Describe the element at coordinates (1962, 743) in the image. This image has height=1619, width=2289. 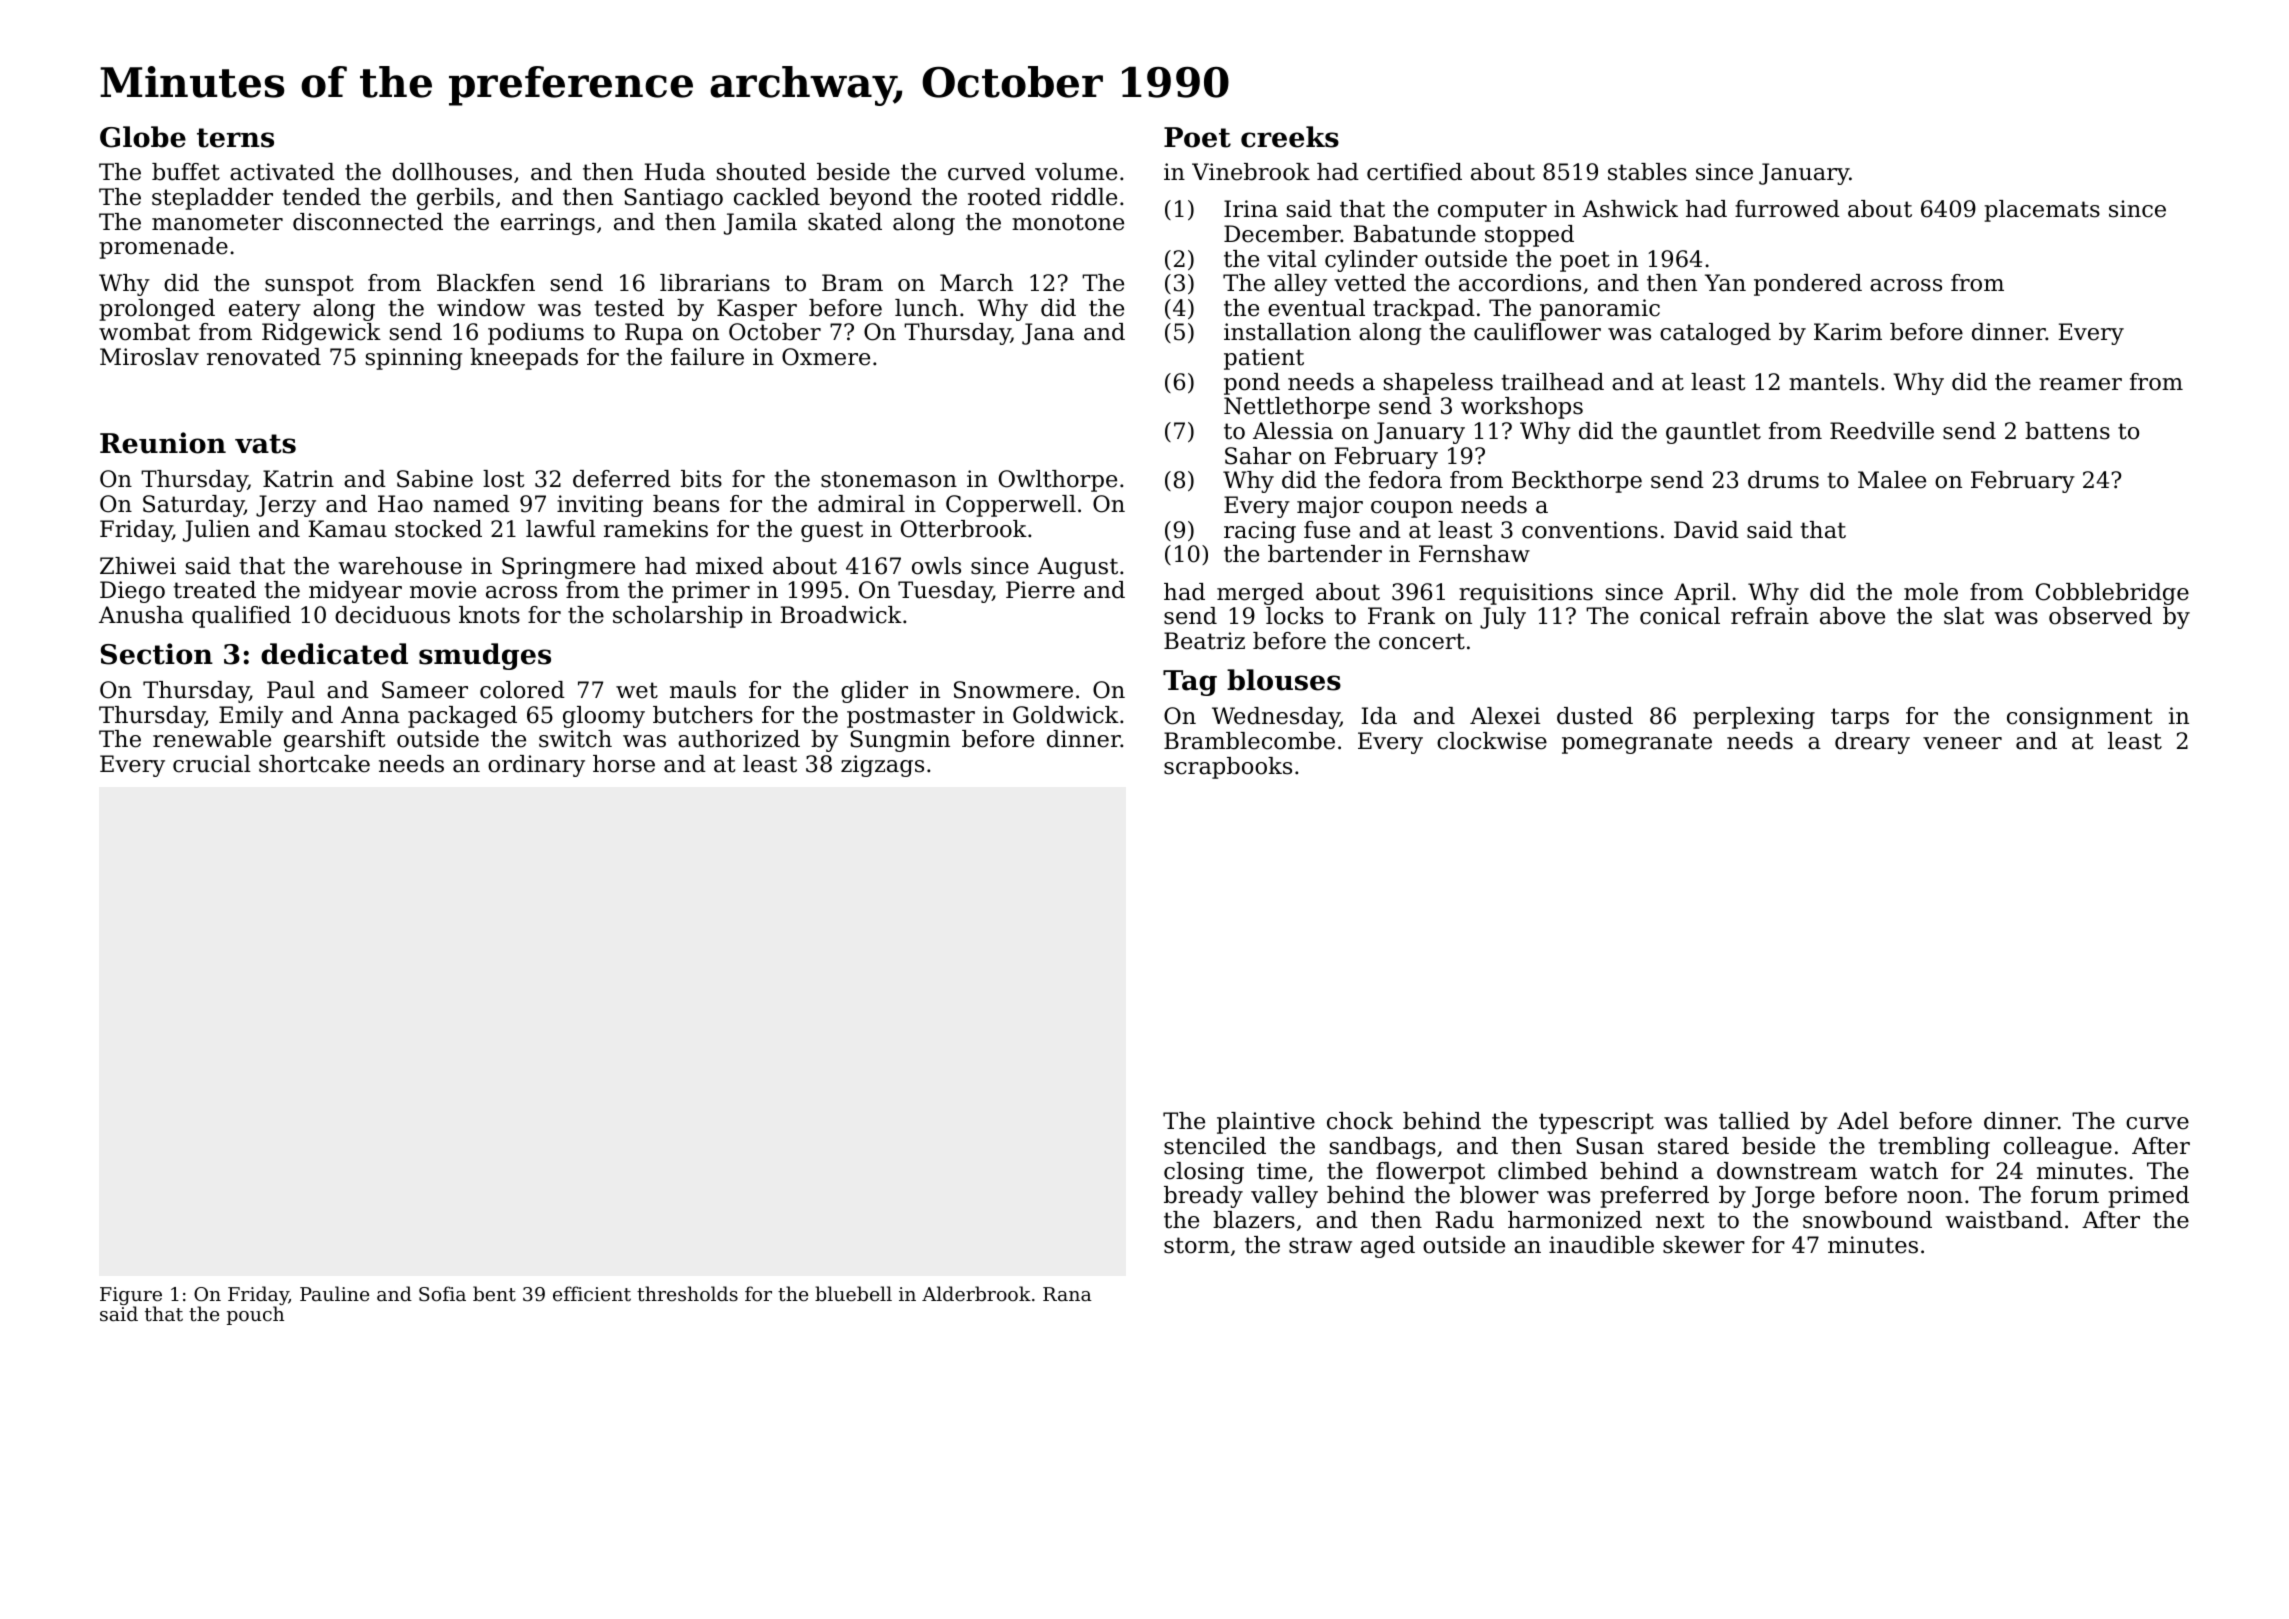
I see `veneer` at that location.
